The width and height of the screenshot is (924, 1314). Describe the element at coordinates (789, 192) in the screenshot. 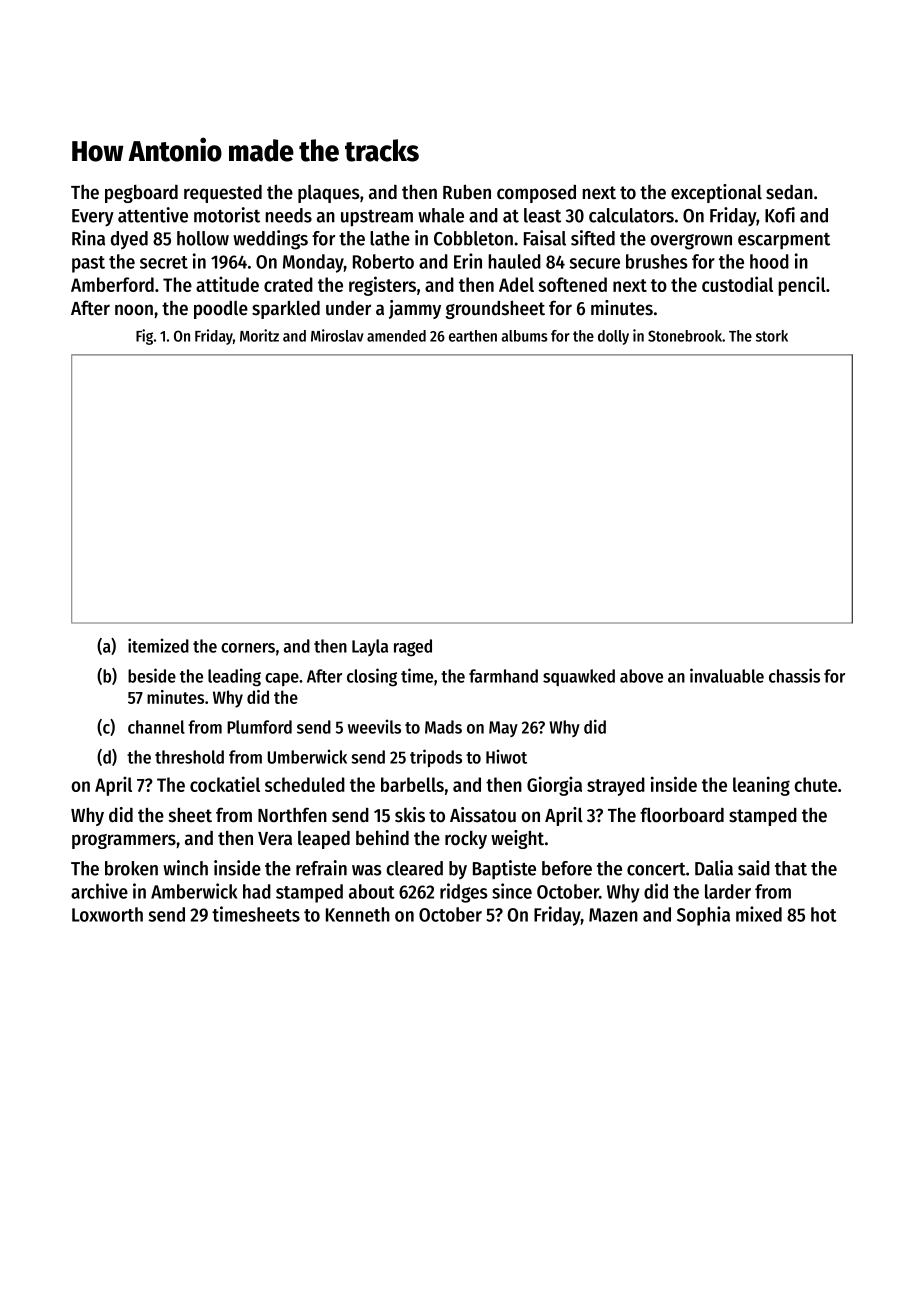

I see `sedan` at that location.
